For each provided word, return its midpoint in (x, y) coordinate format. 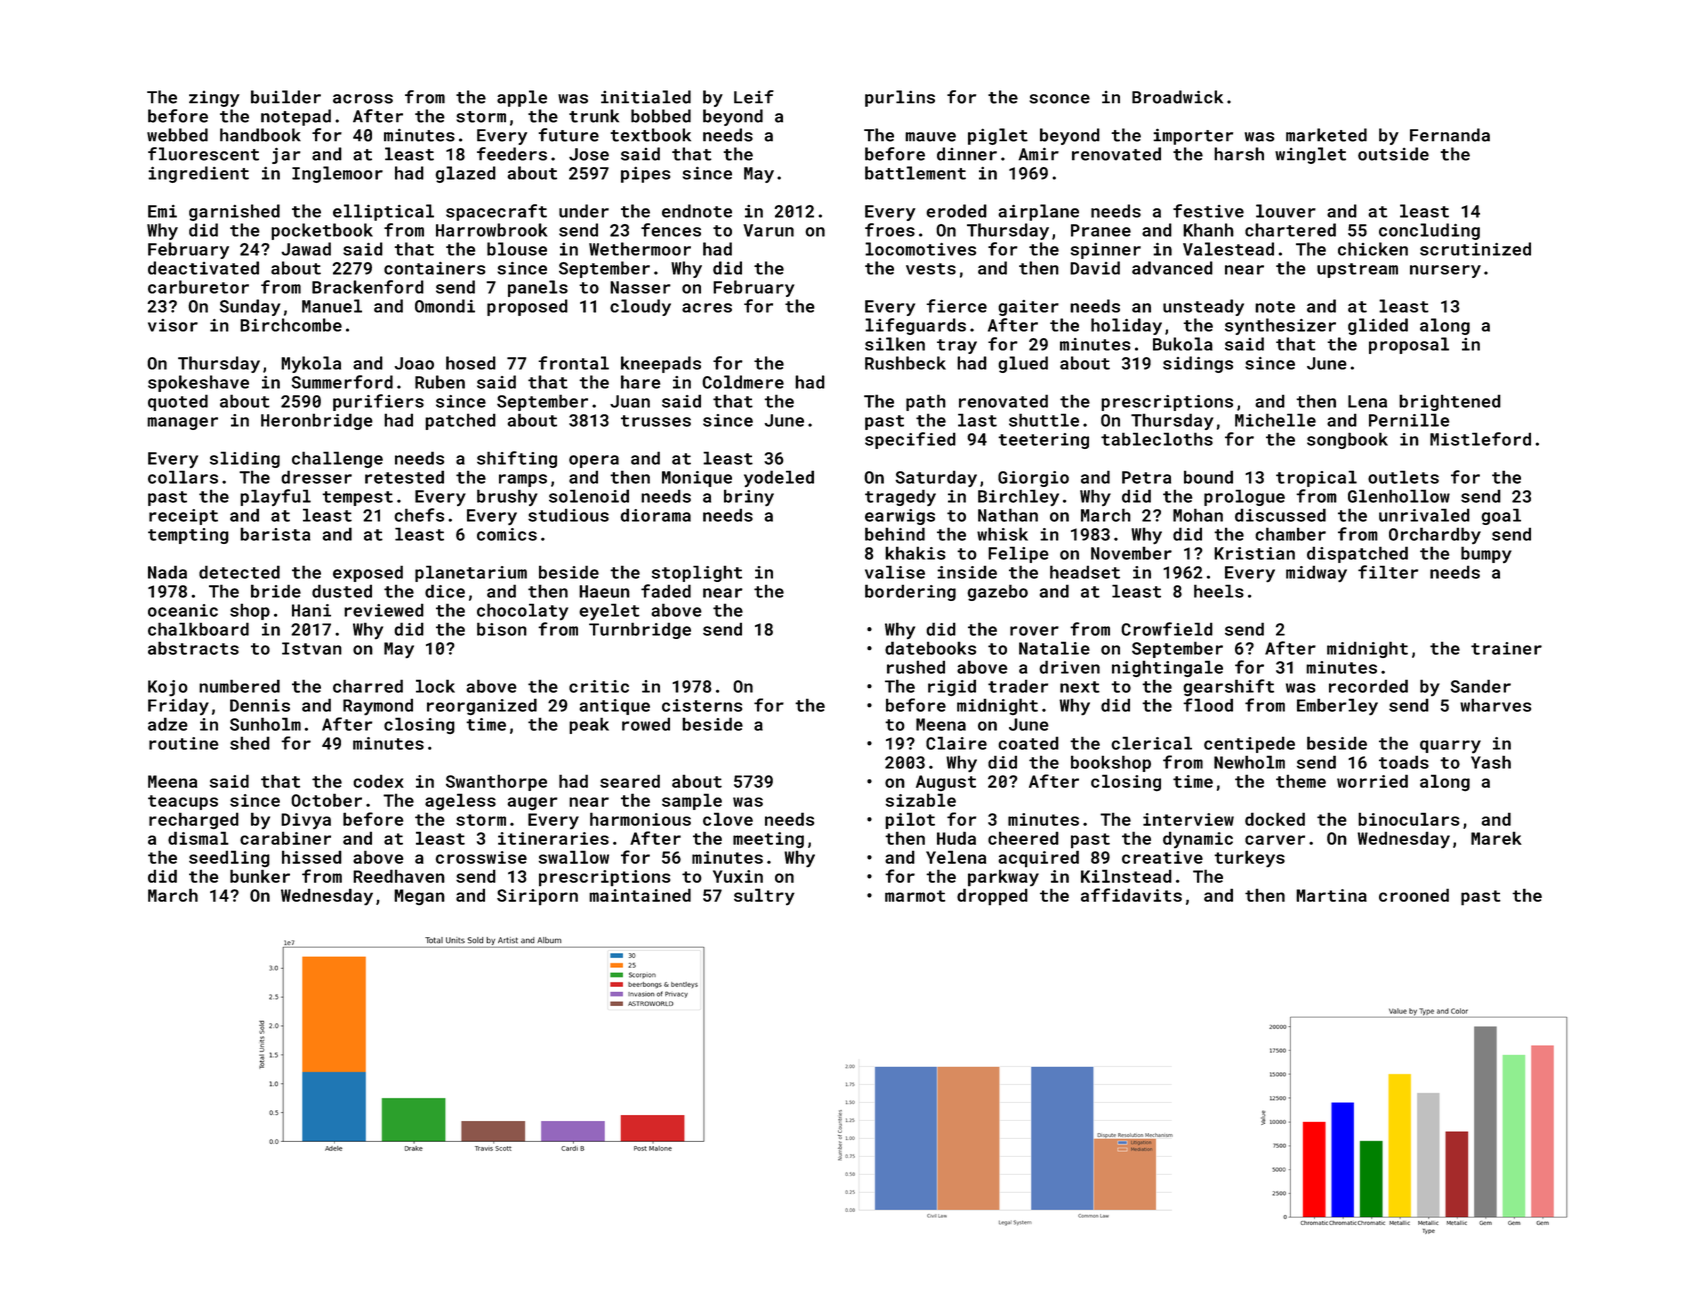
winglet (1310, 155)
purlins (900, 98)
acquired (1039, 859)
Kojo (168, 688)
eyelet (609, 611)
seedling (229, 858)
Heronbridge (317, 421)
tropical (1316, 478)
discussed (1280, 515)
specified (910, 440)
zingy (214, 99)
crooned (1414, 895)
